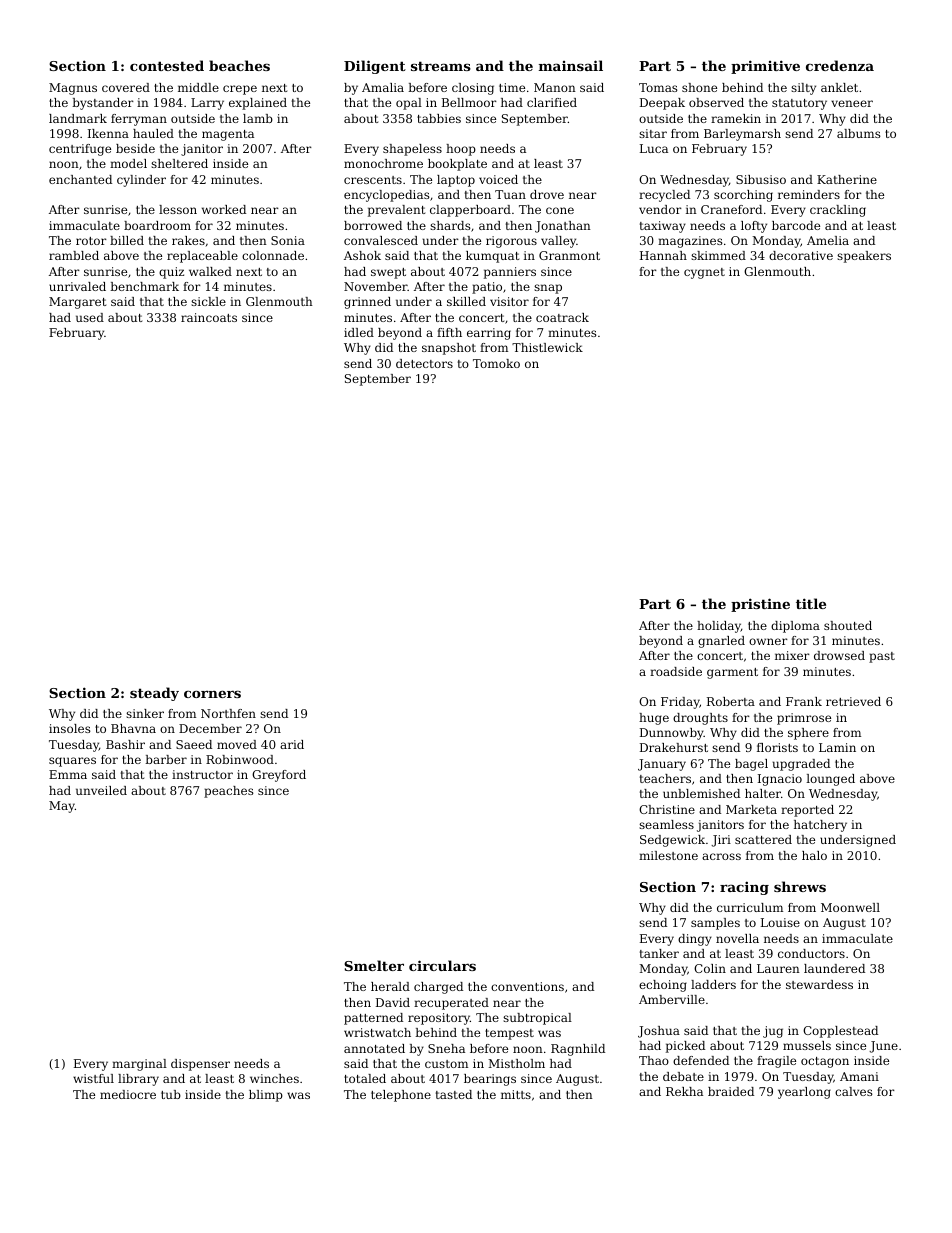 This screenshot has width=952, height=1233. Describe the element at coordinates (292, 744) in the screenshot. I see `arid` at that location.
